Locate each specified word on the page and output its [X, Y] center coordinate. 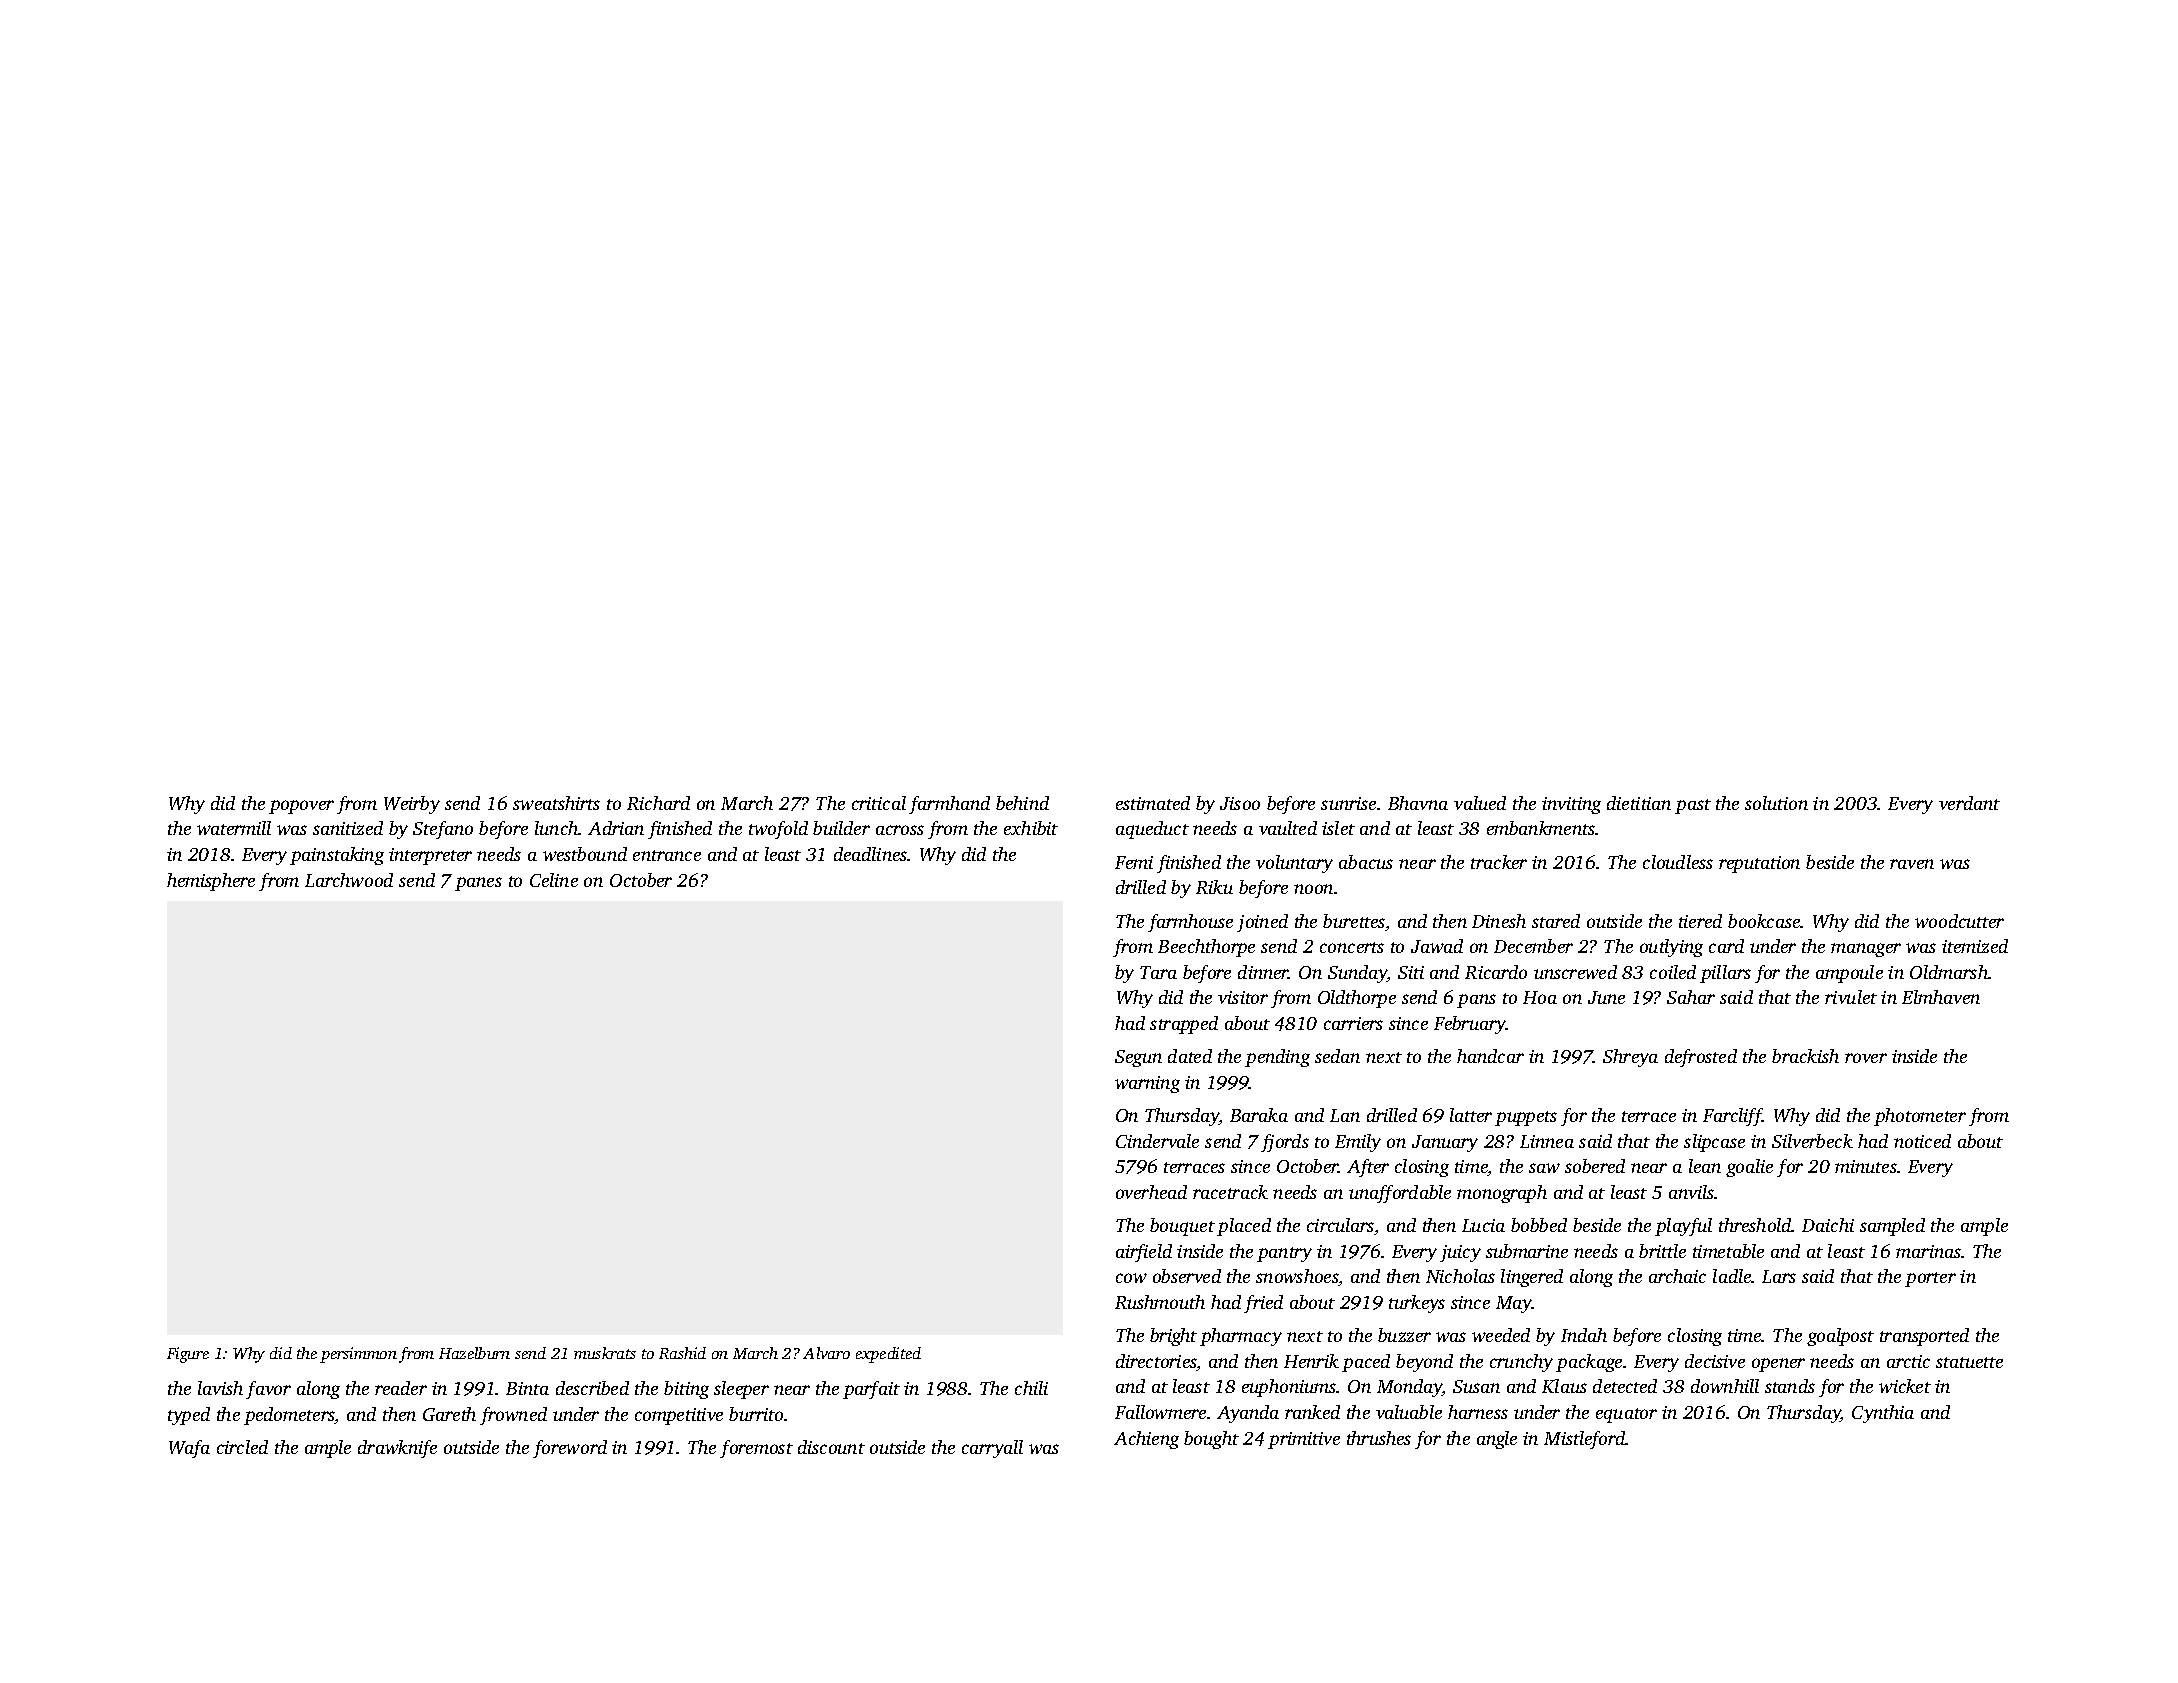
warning [1147, 1084]
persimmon [358, 1355]
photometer [1920, 1117]
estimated [1153, 803]
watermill [234, 828]
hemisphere [211, 882]
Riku [1214, 887]
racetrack [1230, 1192]
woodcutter [1959, 921]
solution [1776, 803]
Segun [1138, 1058]
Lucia [1483, 1225]
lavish [220, 1388]
